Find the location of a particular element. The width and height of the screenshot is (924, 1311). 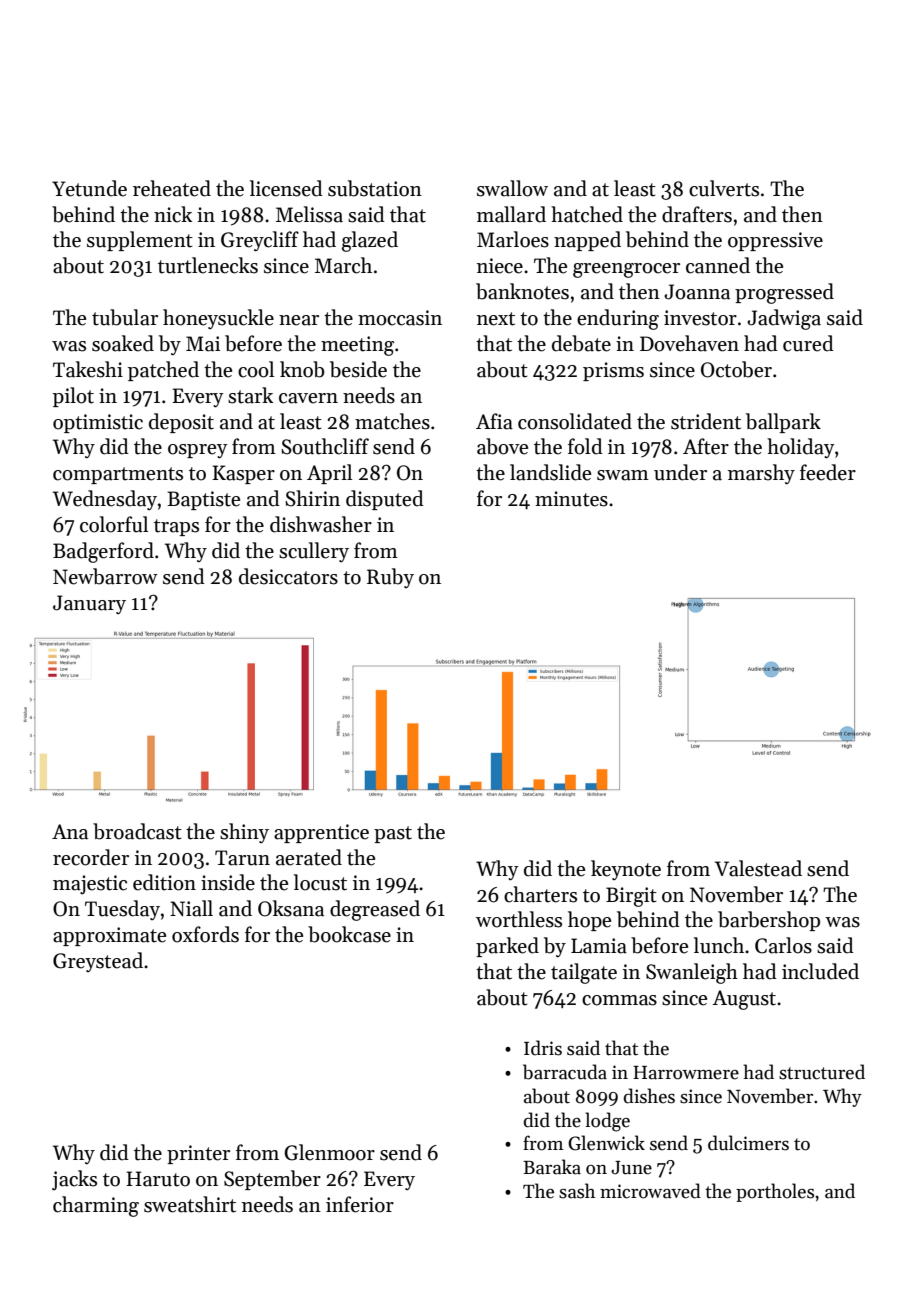

sweatshirt is located at coordinates (190, 1204).
